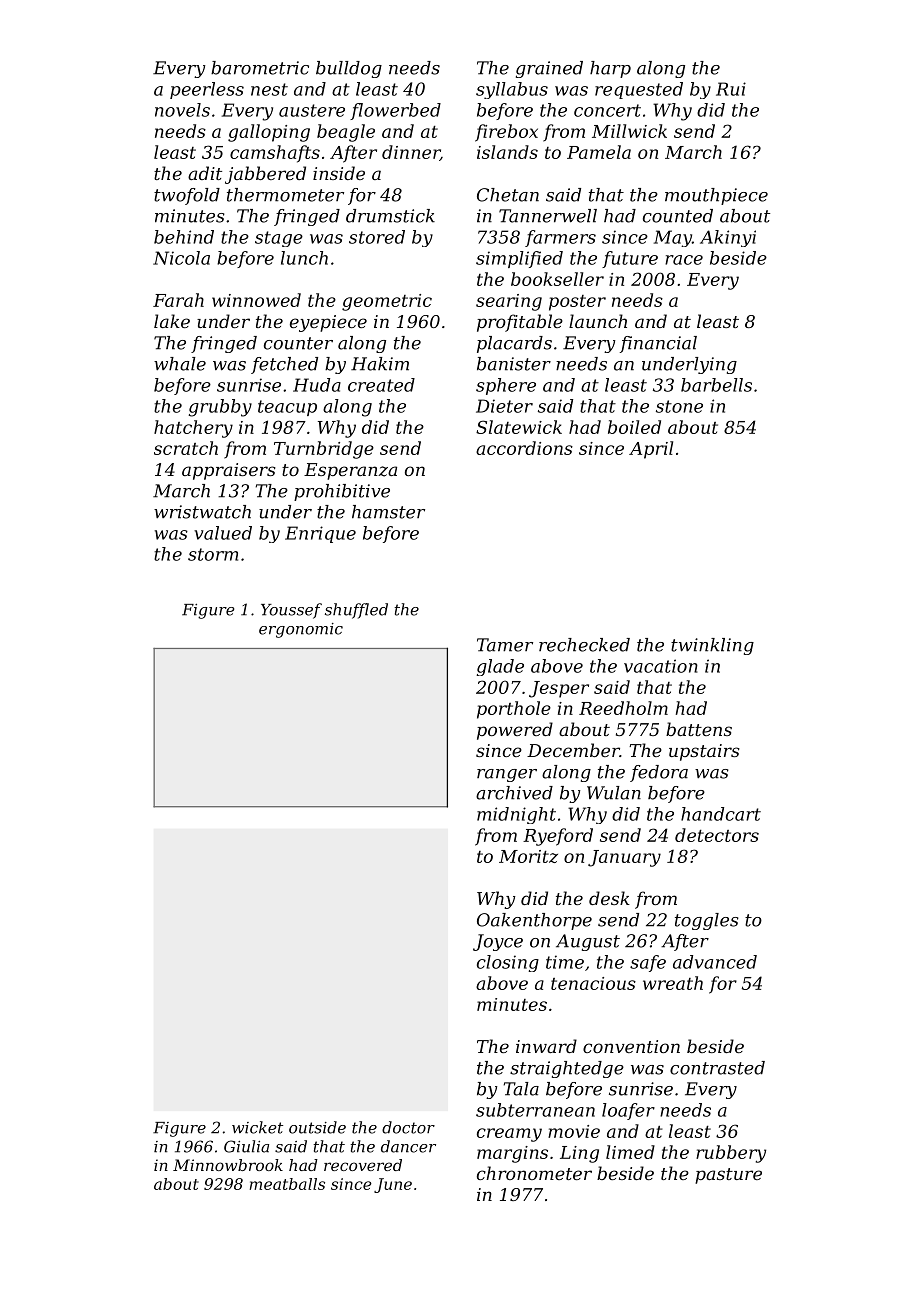 The height and width of the image is (1311, 924). Describe the element at coordinates (320, 534) in the image. I see `Enrique` at that location.
